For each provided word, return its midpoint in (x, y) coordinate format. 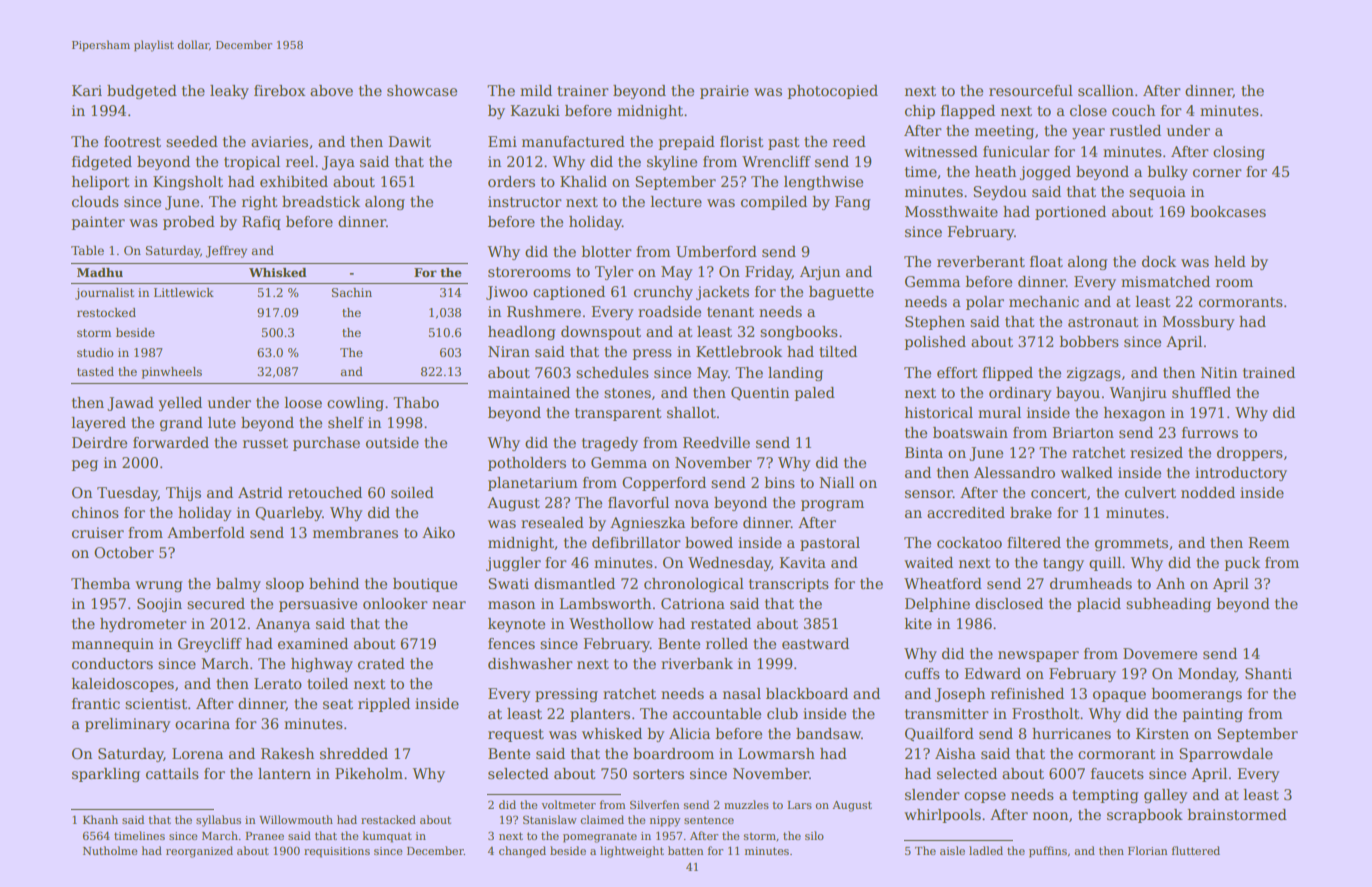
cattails (172, 773)
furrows (1210, 432)
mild (536, 90)
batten (685, 850)
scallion (1106, 90)
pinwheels (172, 373)
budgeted (142, 92)
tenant (730, 312)
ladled (986, 850)
